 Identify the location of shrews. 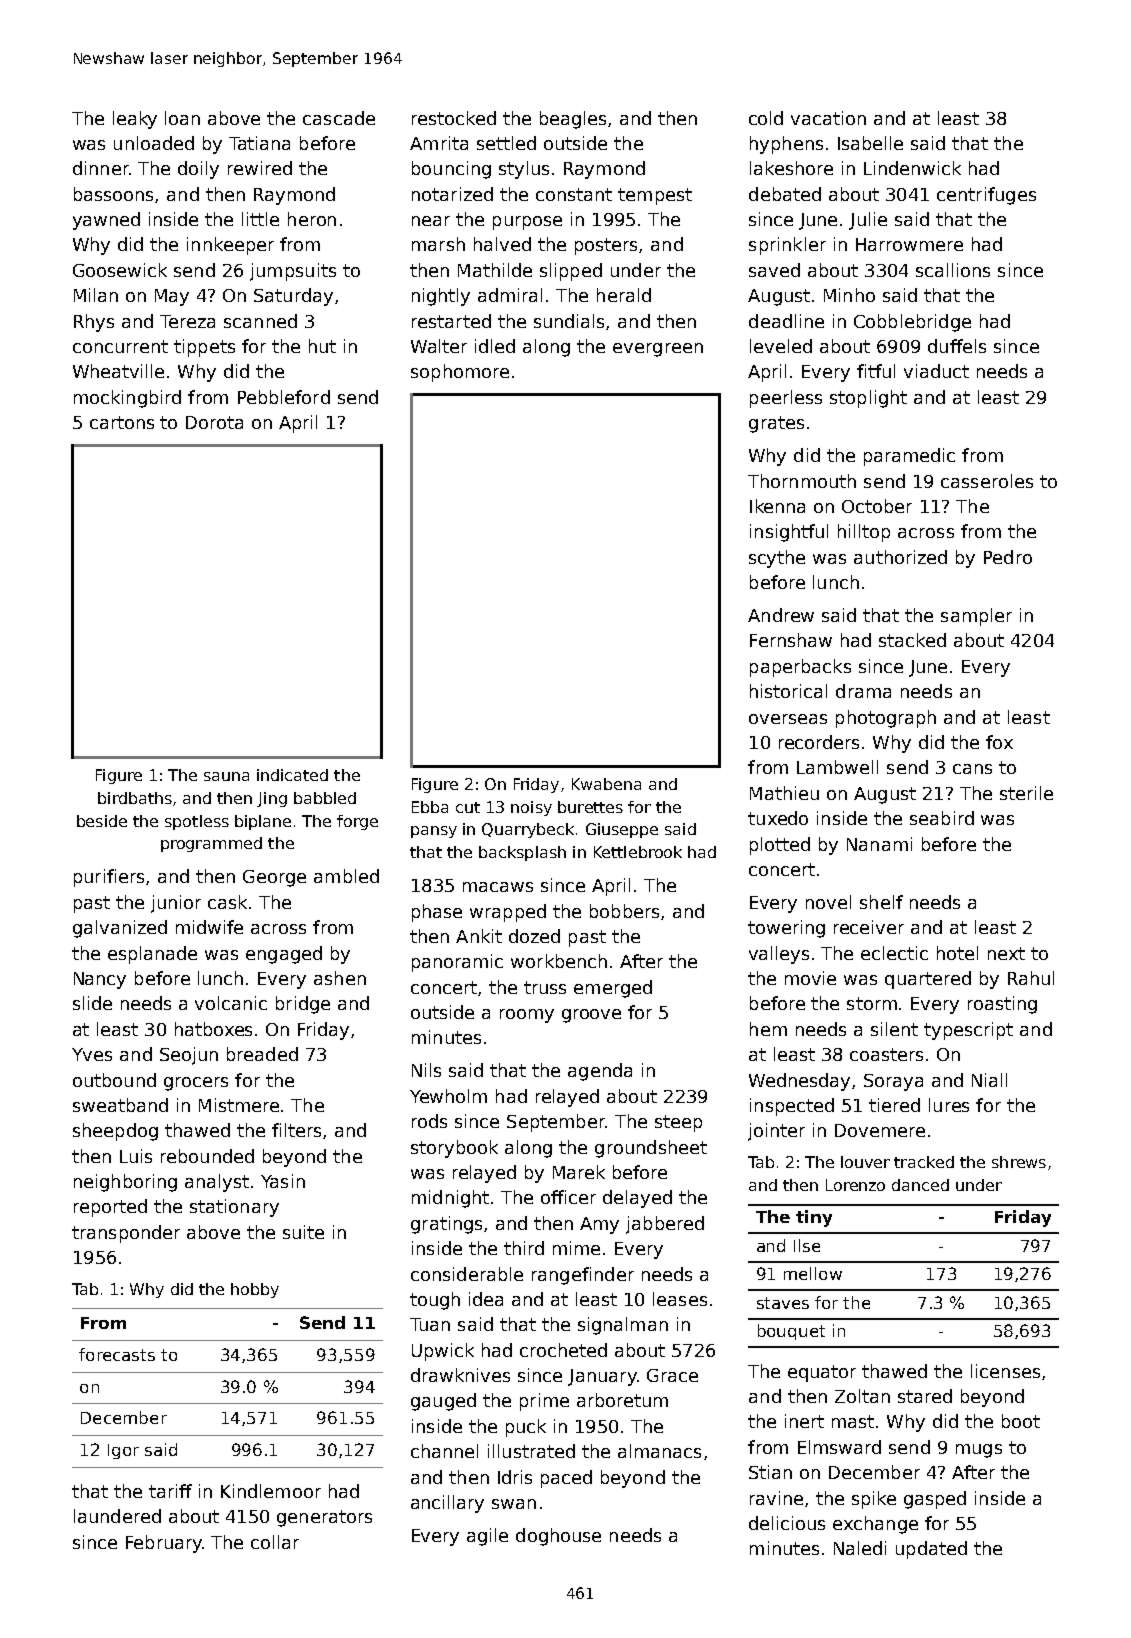
(1019, 1162).
